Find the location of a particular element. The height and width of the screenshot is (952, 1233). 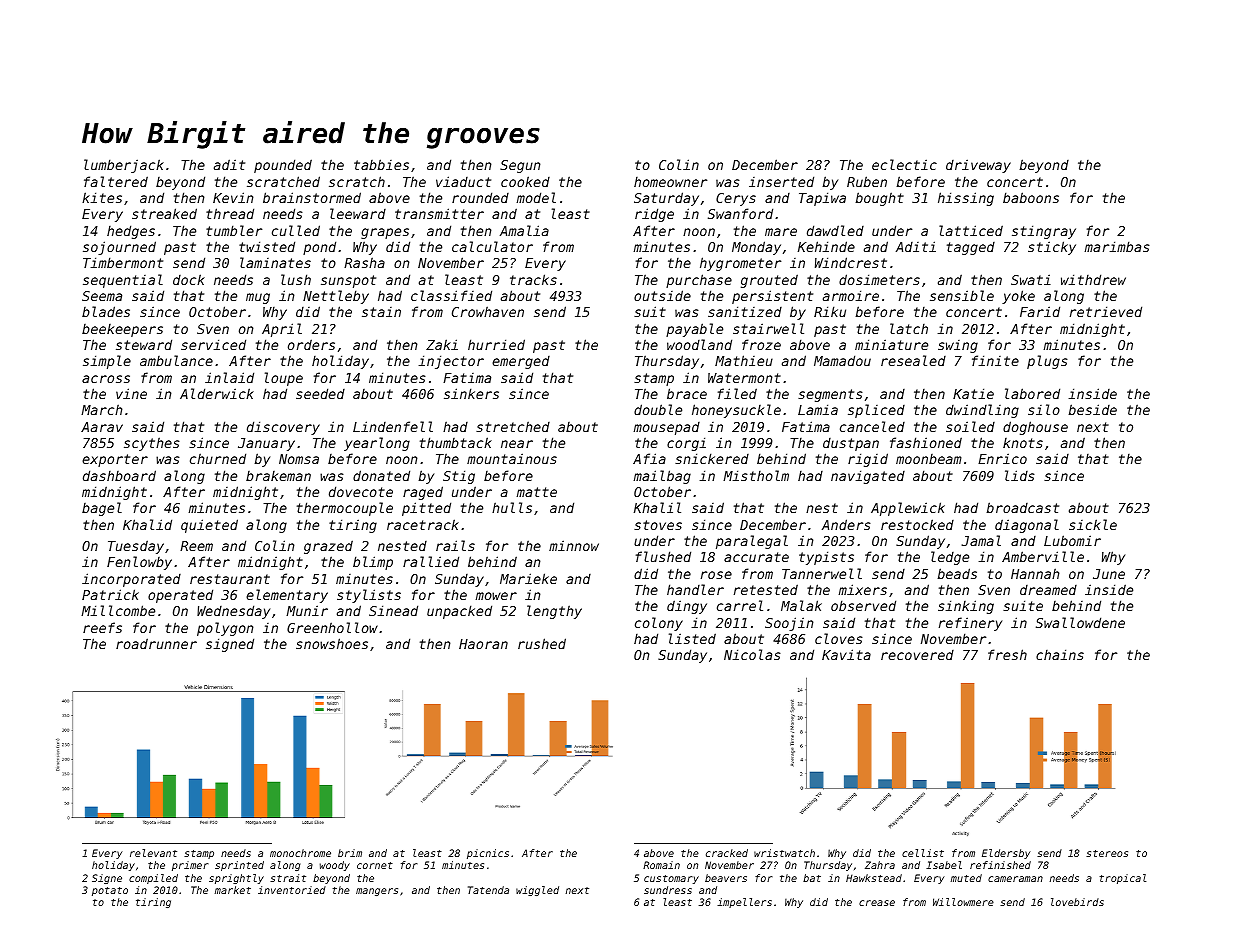

snowshoes is located at coordinates (332, 643).
